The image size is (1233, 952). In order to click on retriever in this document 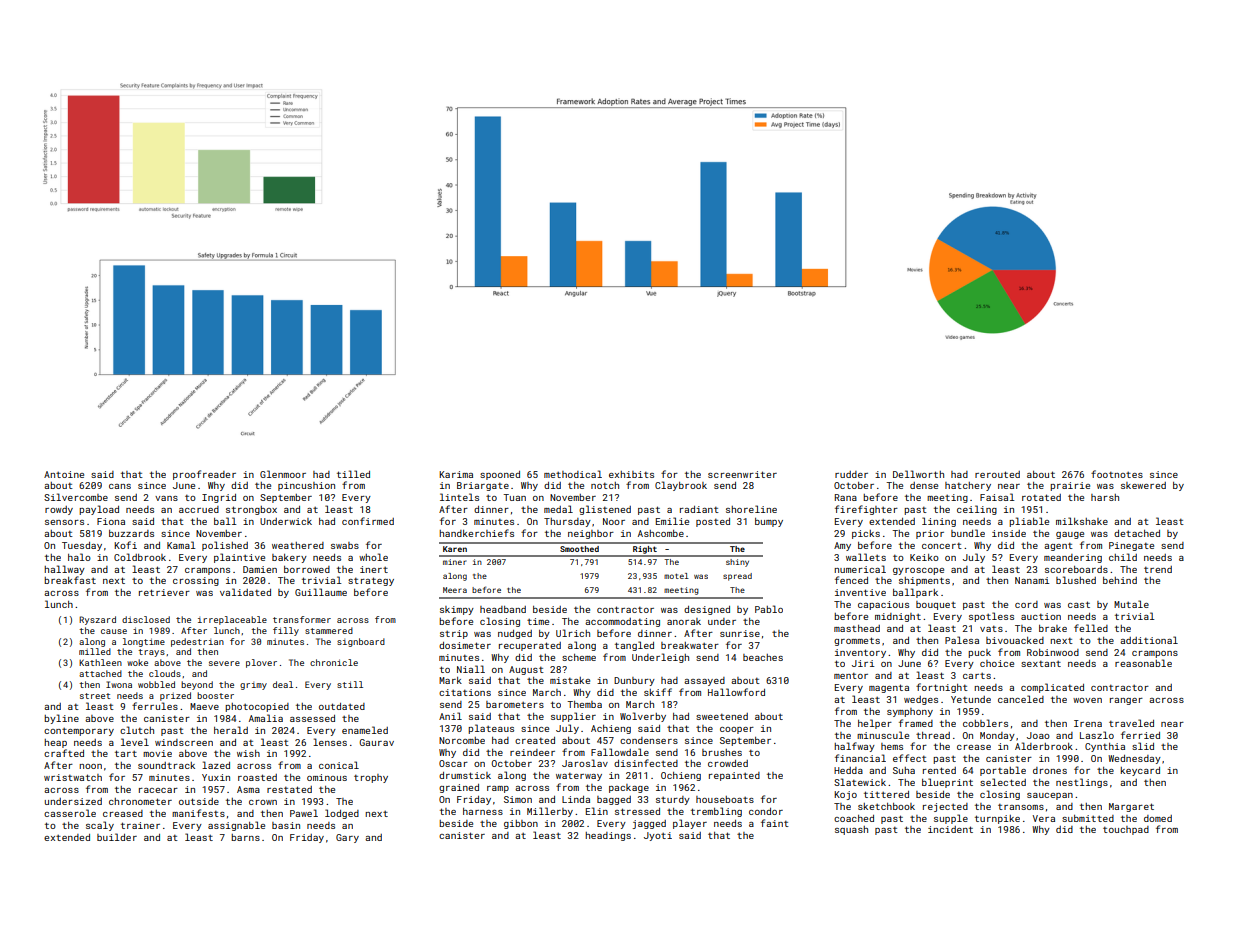, I will do `click(164, 592)`.
